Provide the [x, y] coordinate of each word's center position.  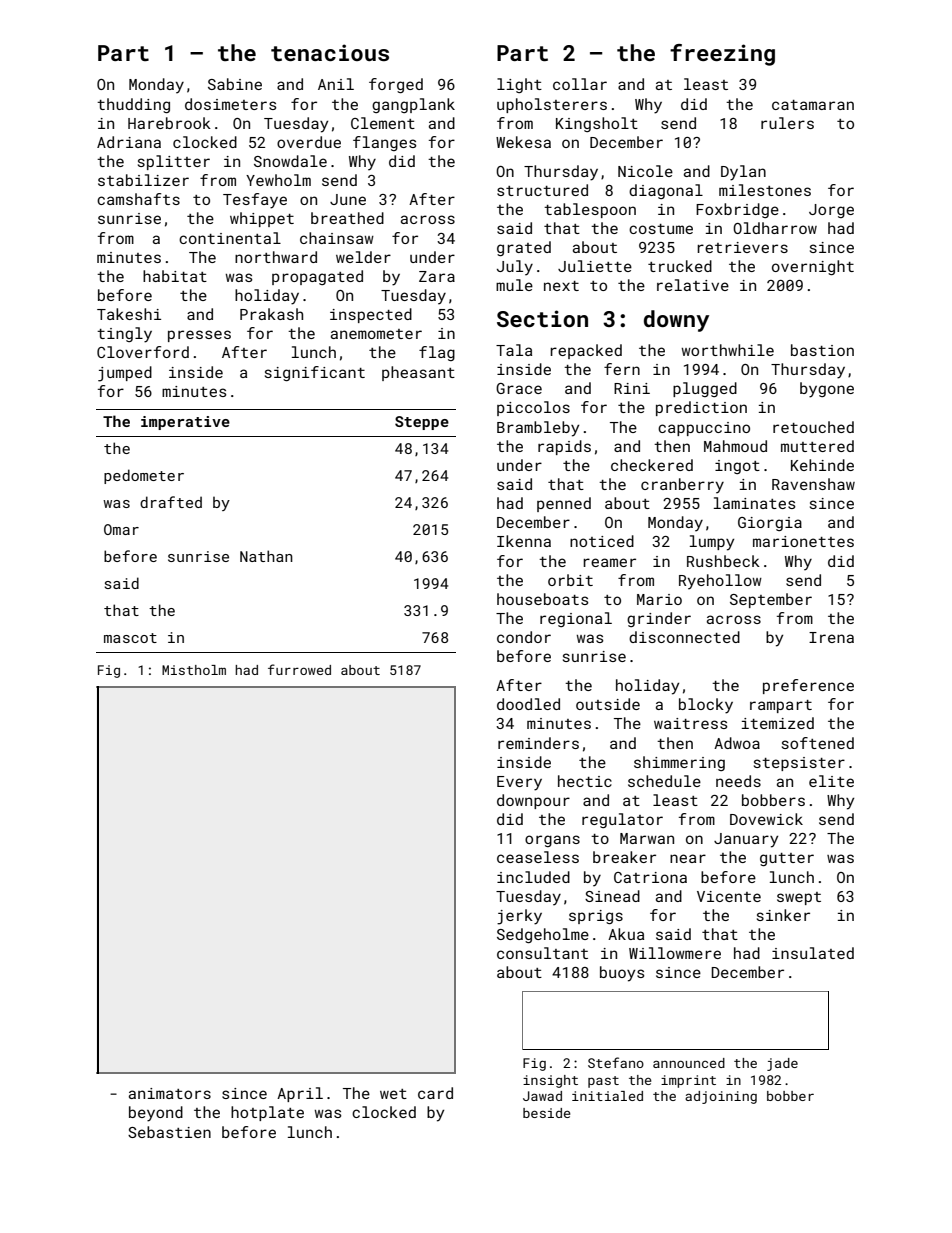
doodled [528, 704]
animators [170, 1093]
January [746, 840]
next [561, 286]
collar [580, 84]
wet [393, 1094]
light [519, 85]
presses [199, 336]
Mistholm [194, 670]
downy [676, 321]
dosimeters [230, 104]
